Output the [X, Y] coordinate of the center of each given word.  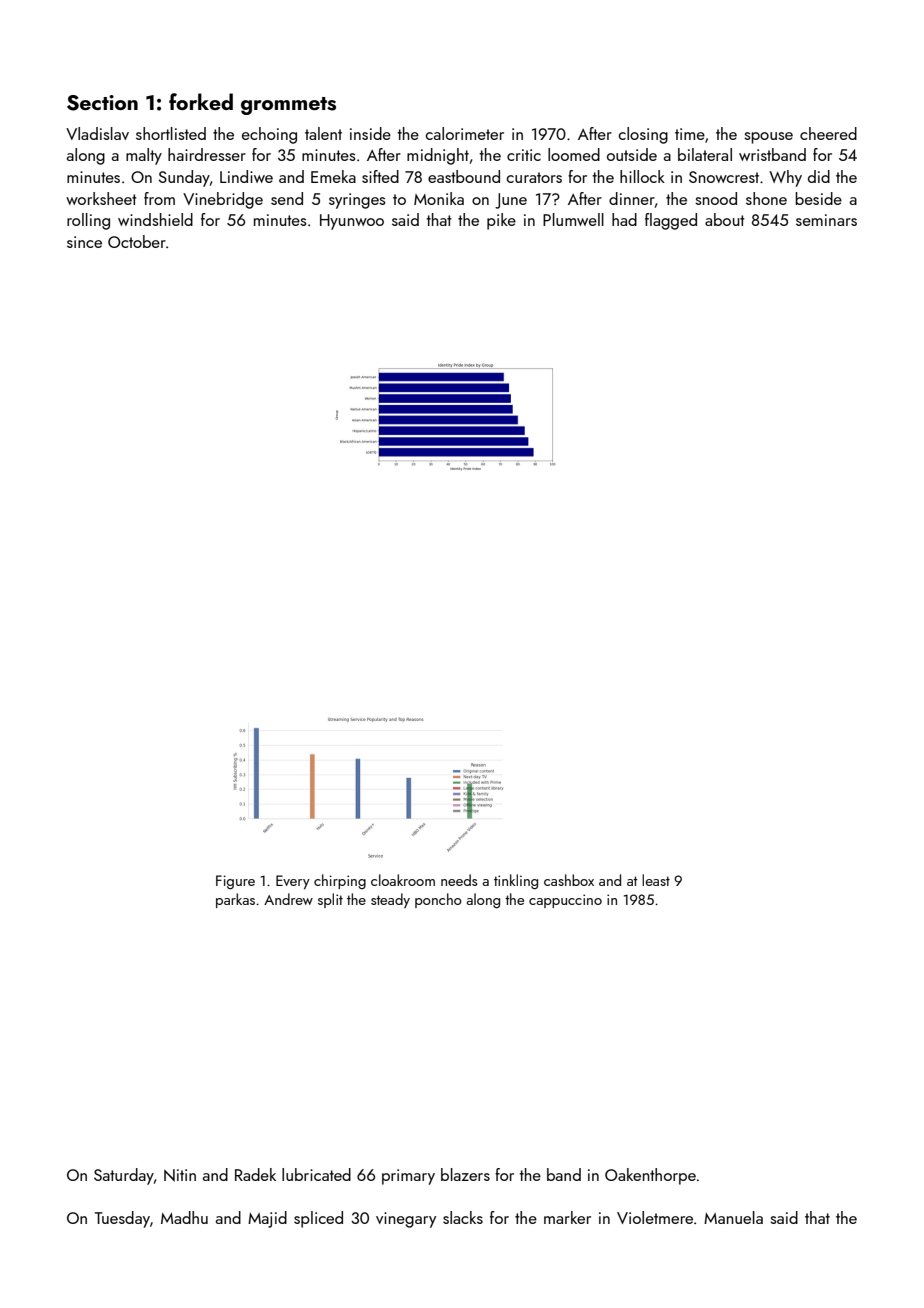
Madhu [184, 1217]
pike [501, 221]
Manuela [733, 1217]
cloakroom [403, 880]
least [656, 880]
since [84, 242]
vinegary [406, 1220]
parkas [235, 900]
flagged [671, 221]
